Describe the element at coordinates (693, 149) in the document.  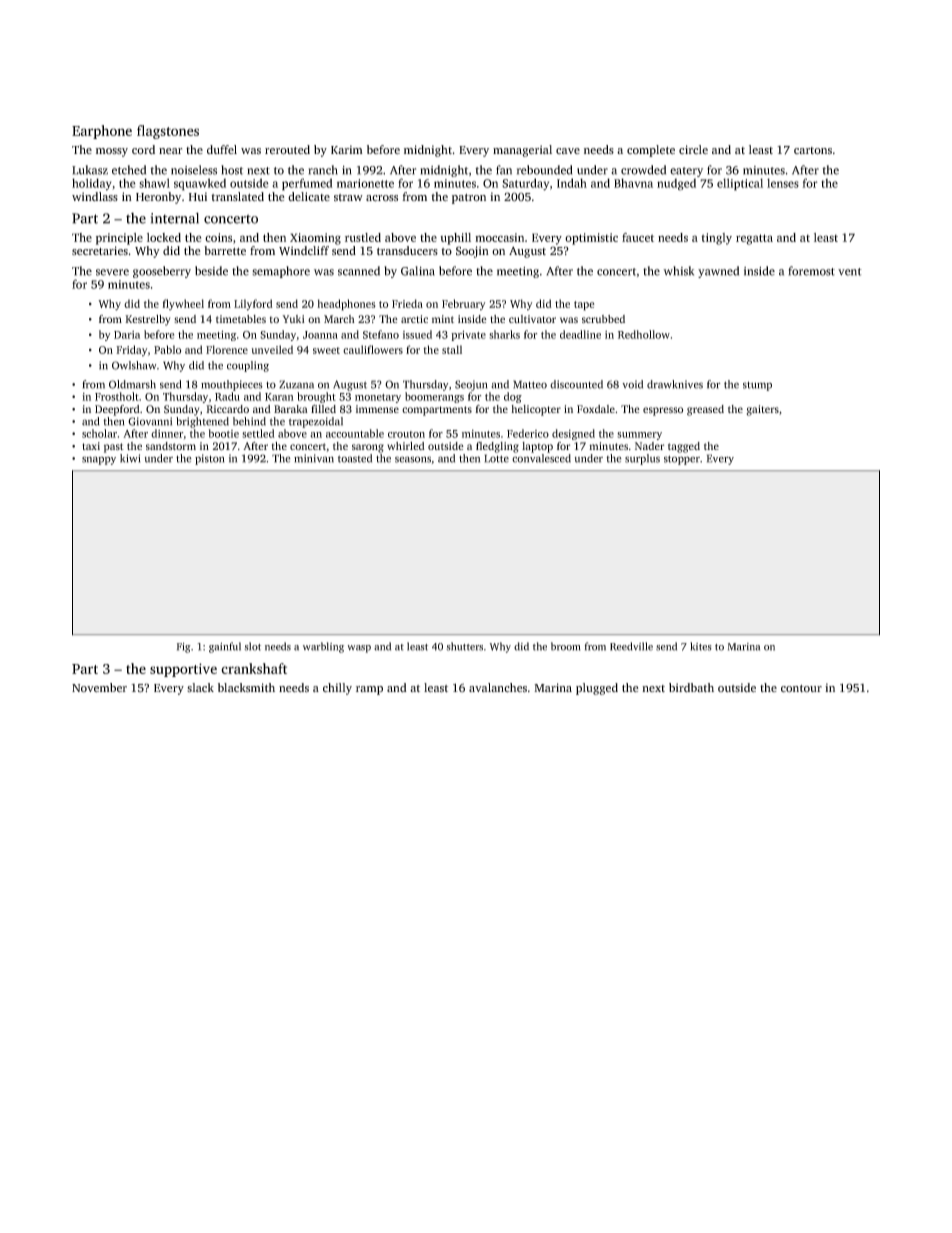
I see `circle` at that location.
